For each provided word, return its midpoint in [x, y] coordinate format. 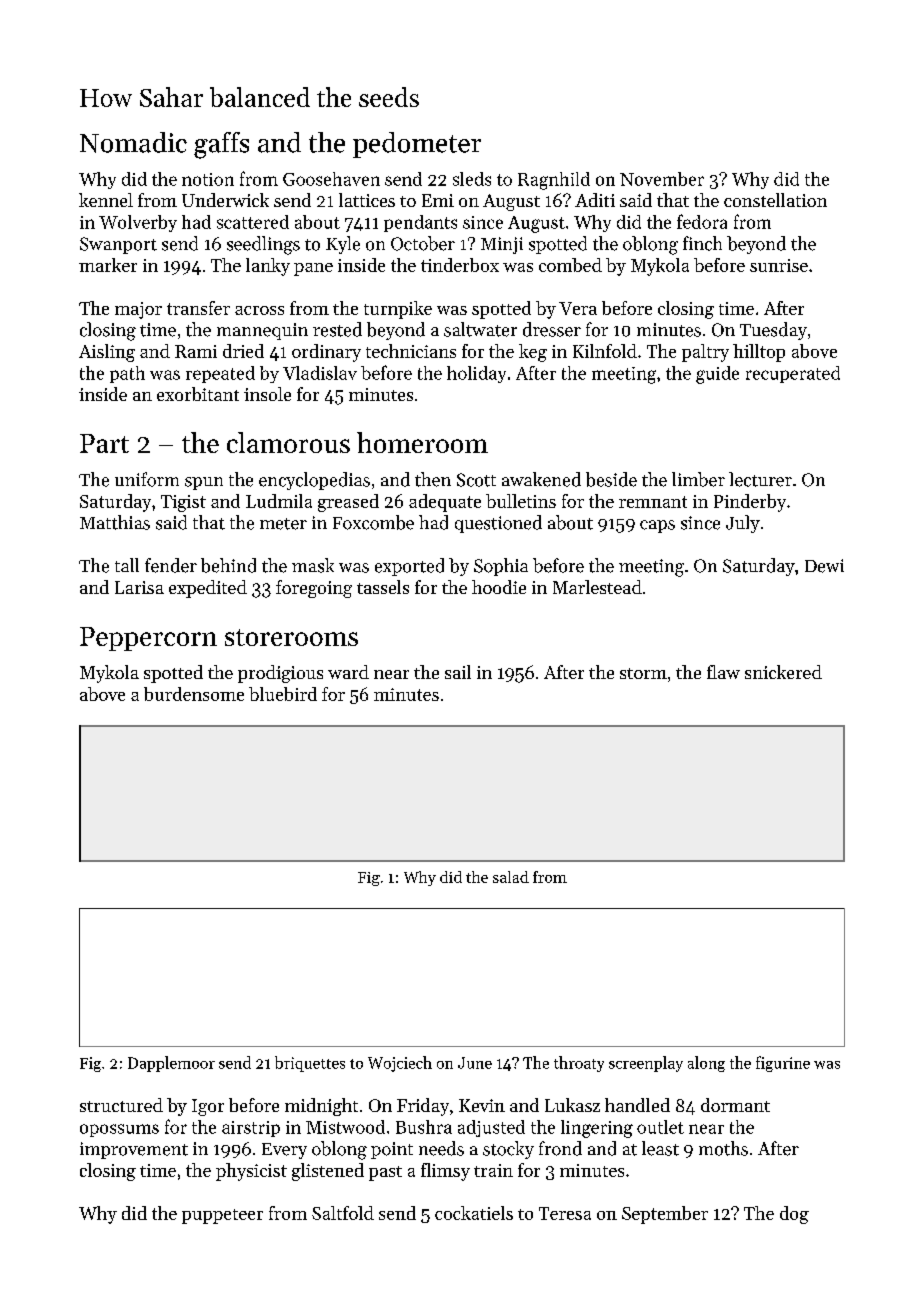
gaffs [221, 145]
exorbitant [198, 394]
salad [511, 877]
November [662, 179]
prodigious [280, 674]
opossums [119, 1130]
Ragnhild [554, 181]
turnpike [398, 310]
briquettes [310, 1064]
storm [643, 673]
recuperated [793, 374]
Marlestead [597, 587]
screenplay [646, 1064]
